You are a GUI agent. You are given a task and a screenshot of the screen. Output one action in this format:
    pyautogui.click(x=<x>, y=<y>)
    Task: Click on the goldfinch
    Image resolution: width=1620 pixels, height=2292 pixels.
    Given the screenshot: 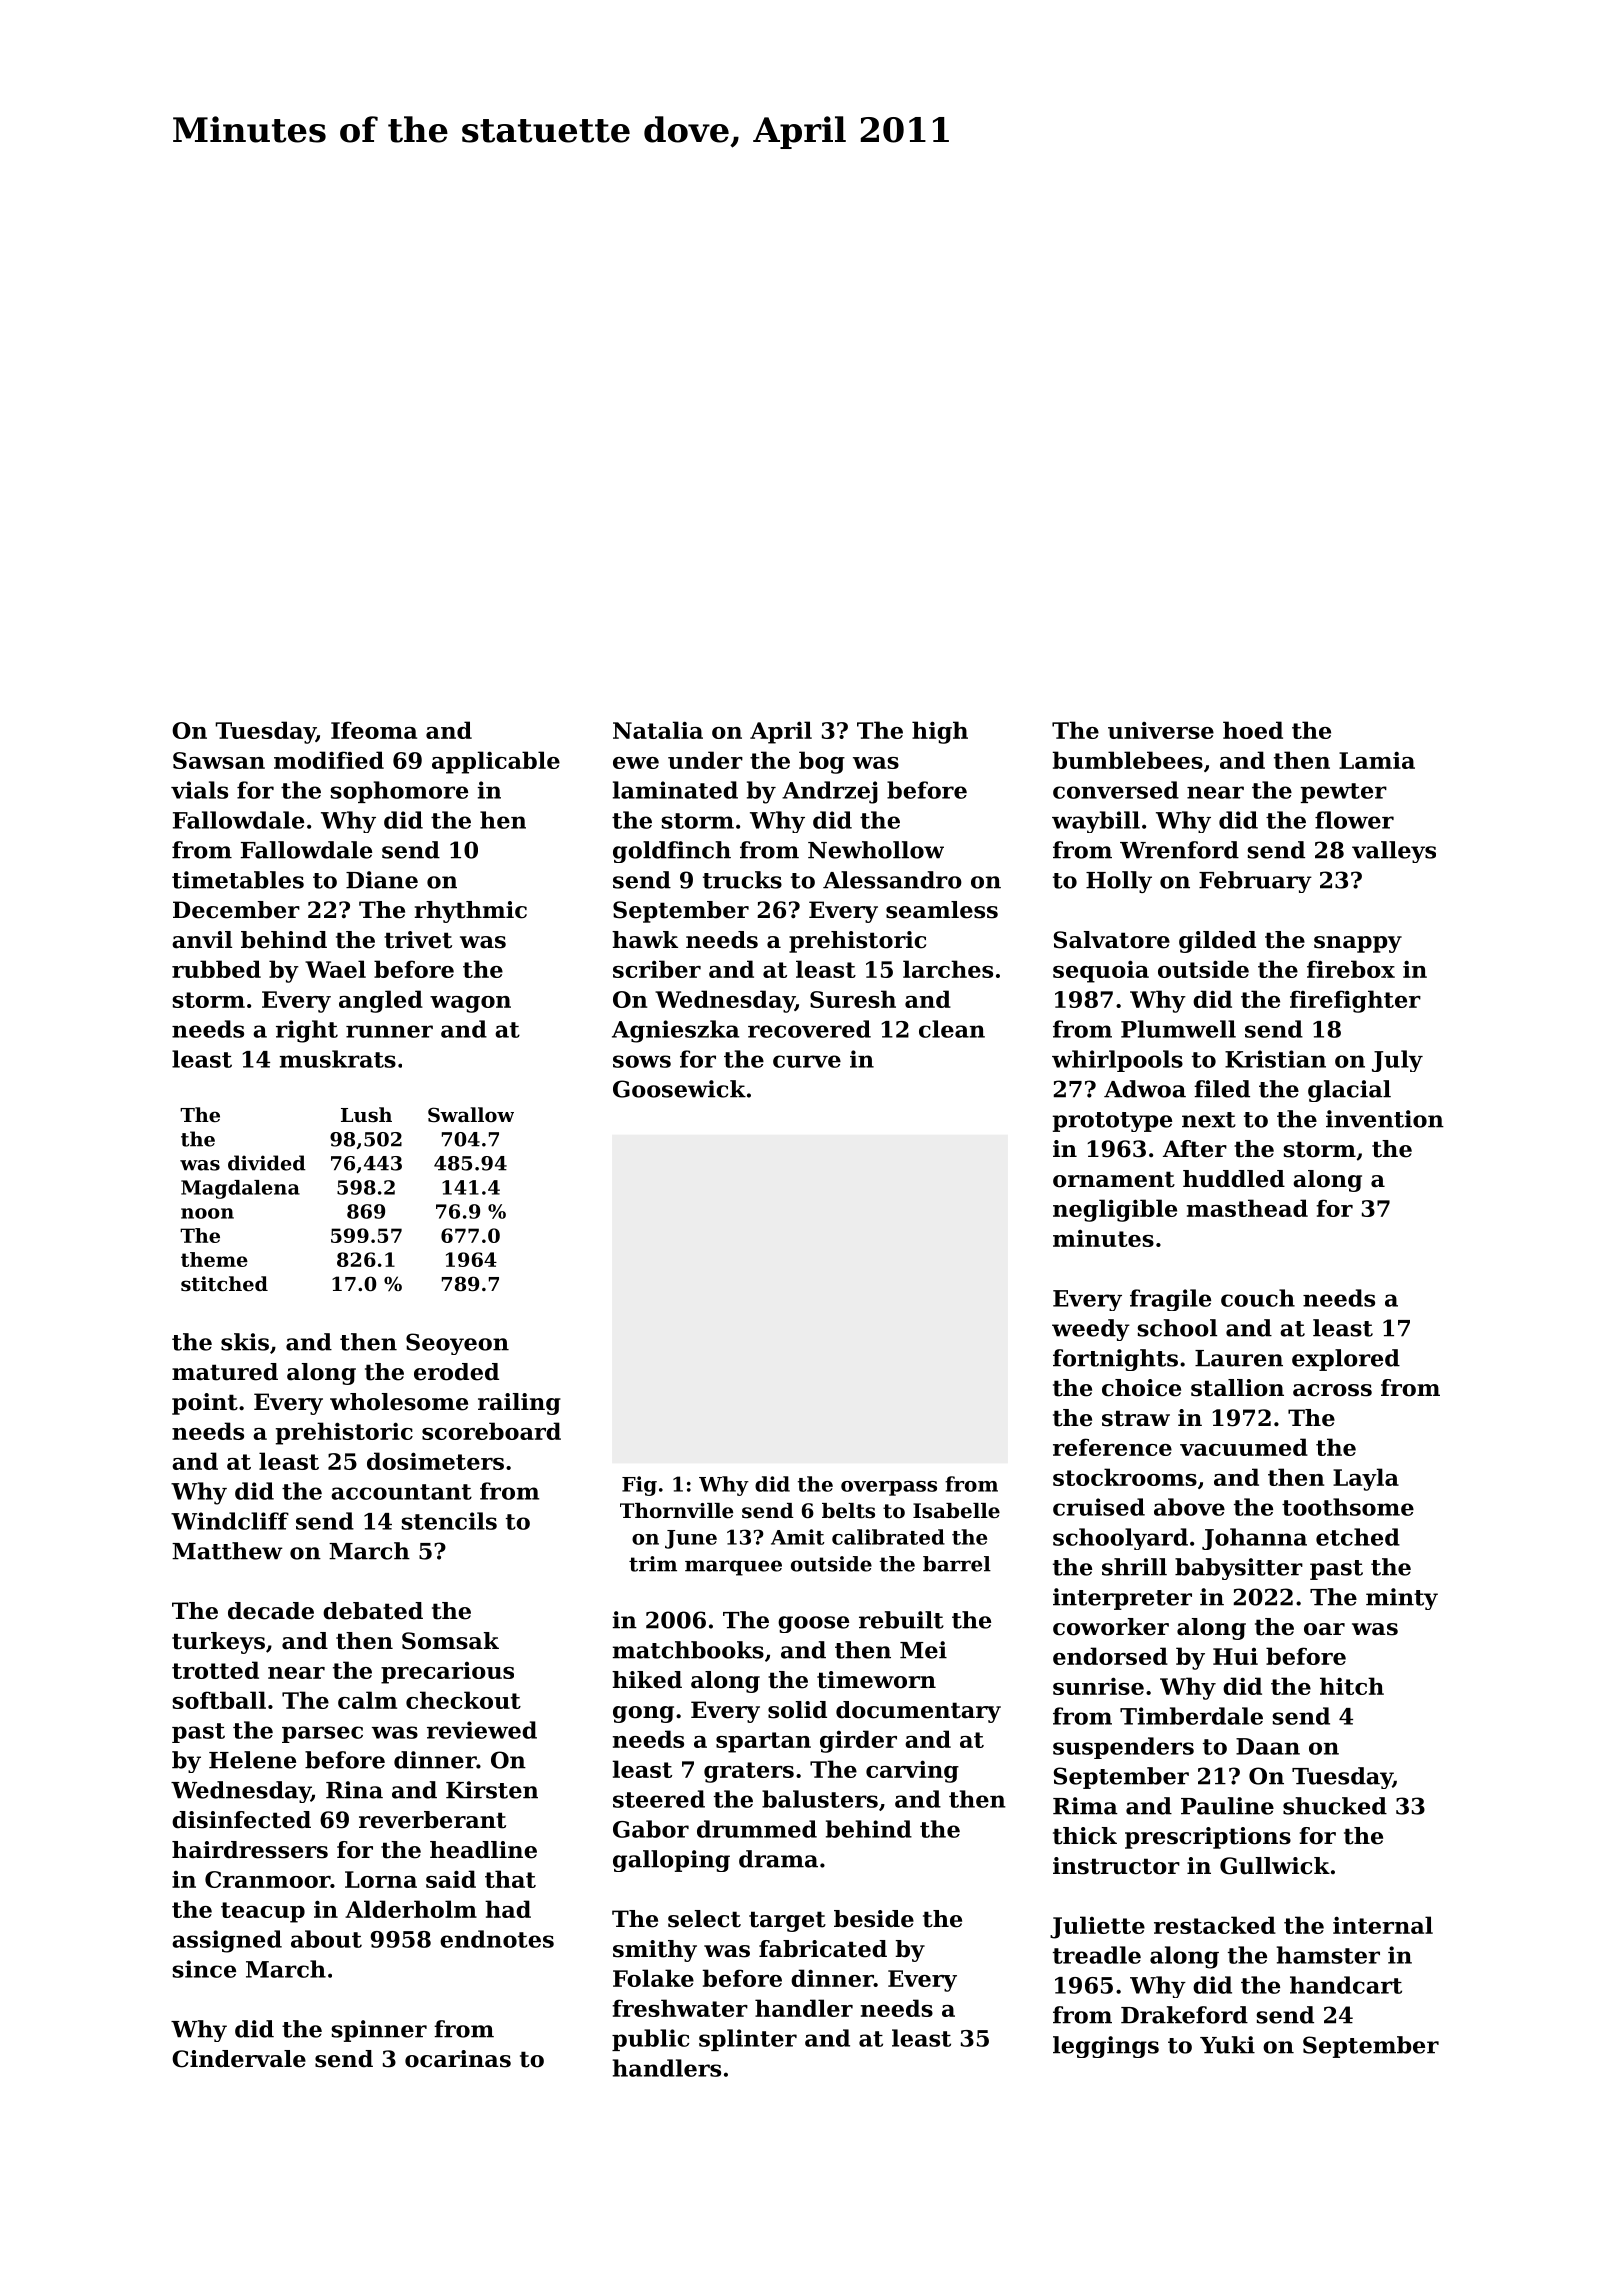 What is the action you would take?
    pyautogui.click(x=672, y=852)
